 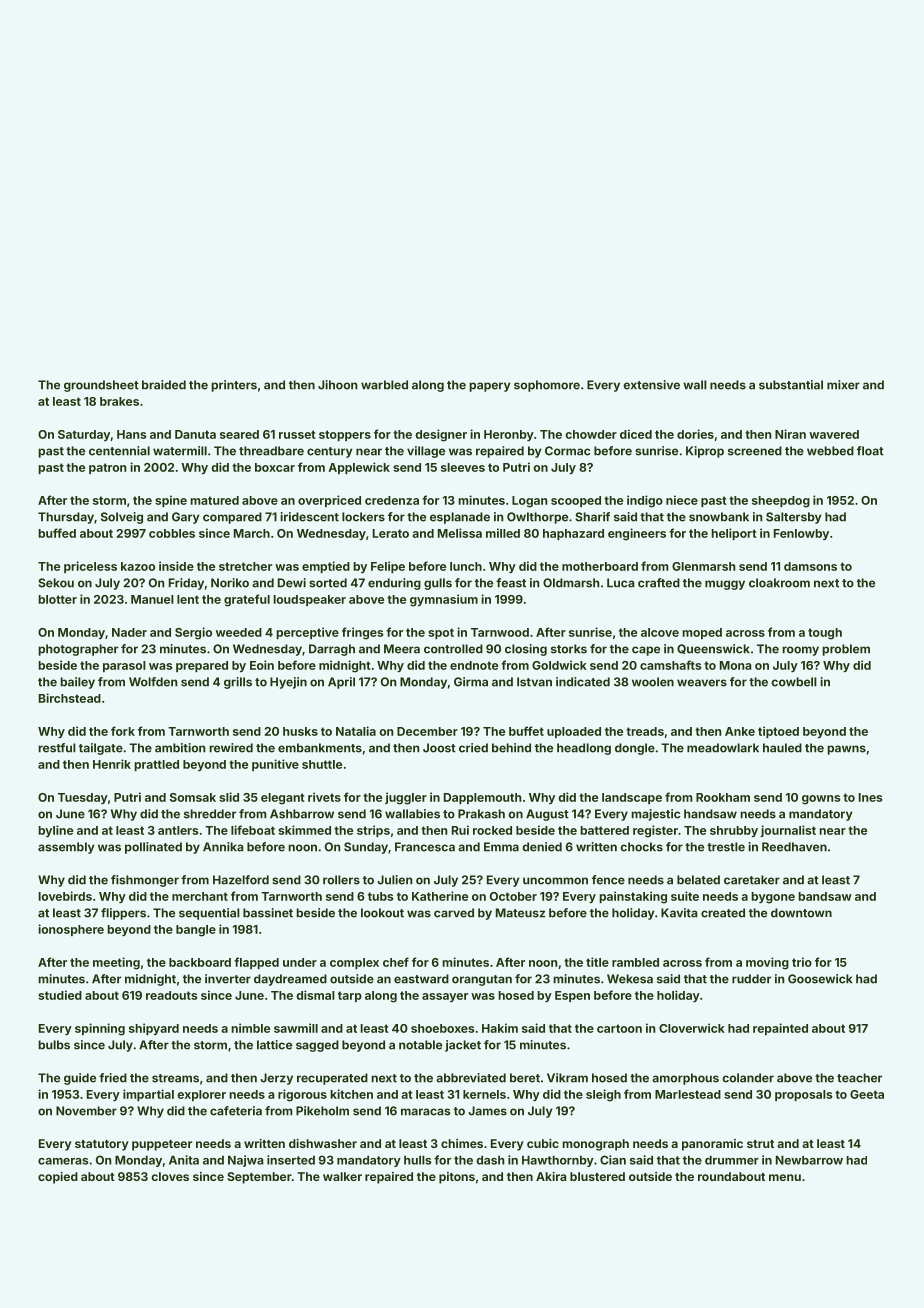 I want to click on embankments, so click(x=320, y=748).
